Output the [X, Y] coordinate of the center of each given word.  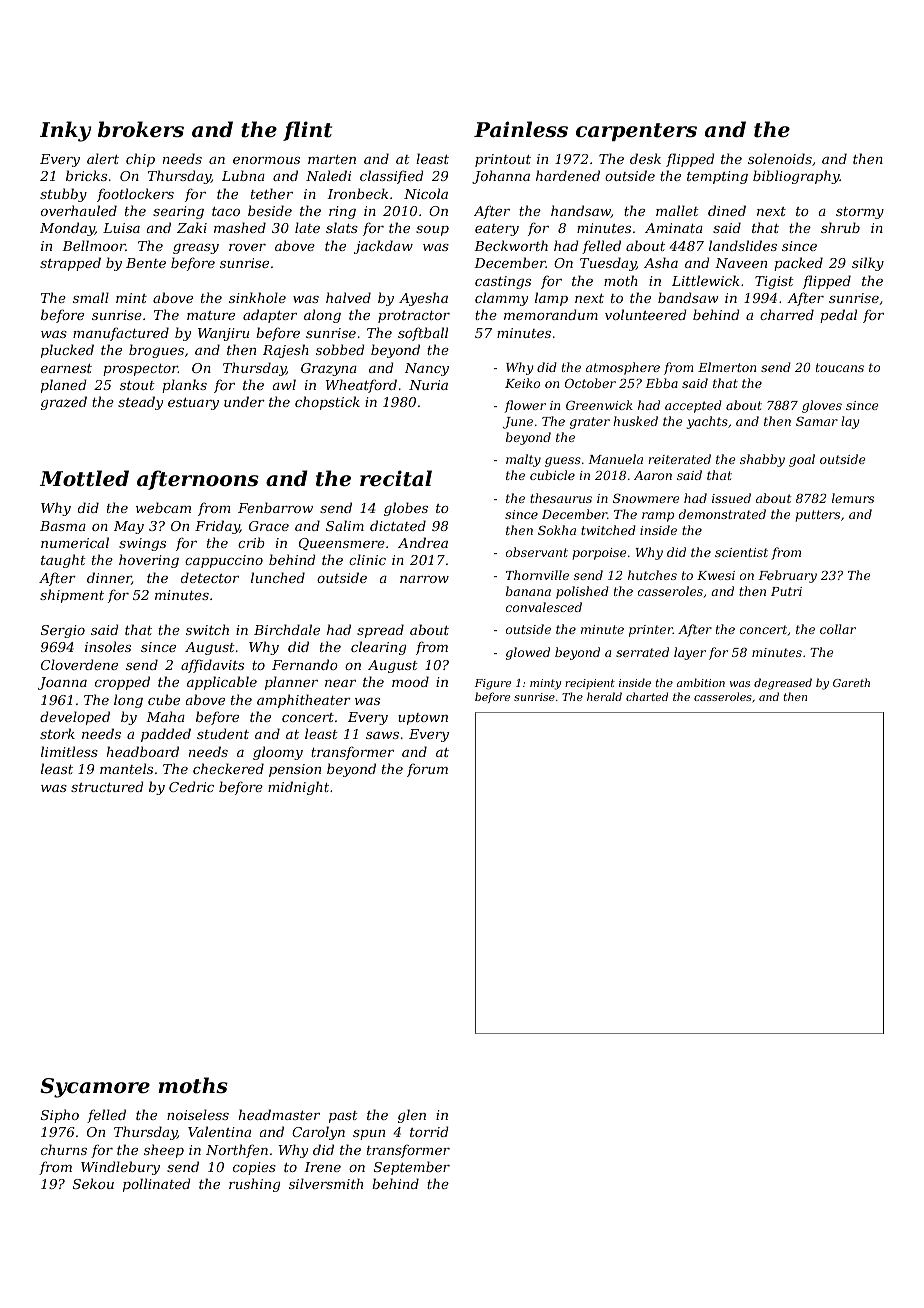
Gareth [851, 682]
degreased [783, 684]
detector [210, 577]
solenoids [780, 158]
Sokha [557, 530]
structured [107, 786]
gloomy [278, 753]
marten [332, 159]
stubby [63, 195]
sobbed [340, 349]
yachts [707, 422]
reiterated [679, 459]
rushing [254, 1185]
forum [427, 770]
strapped [70, 264]
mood [410, 681]
